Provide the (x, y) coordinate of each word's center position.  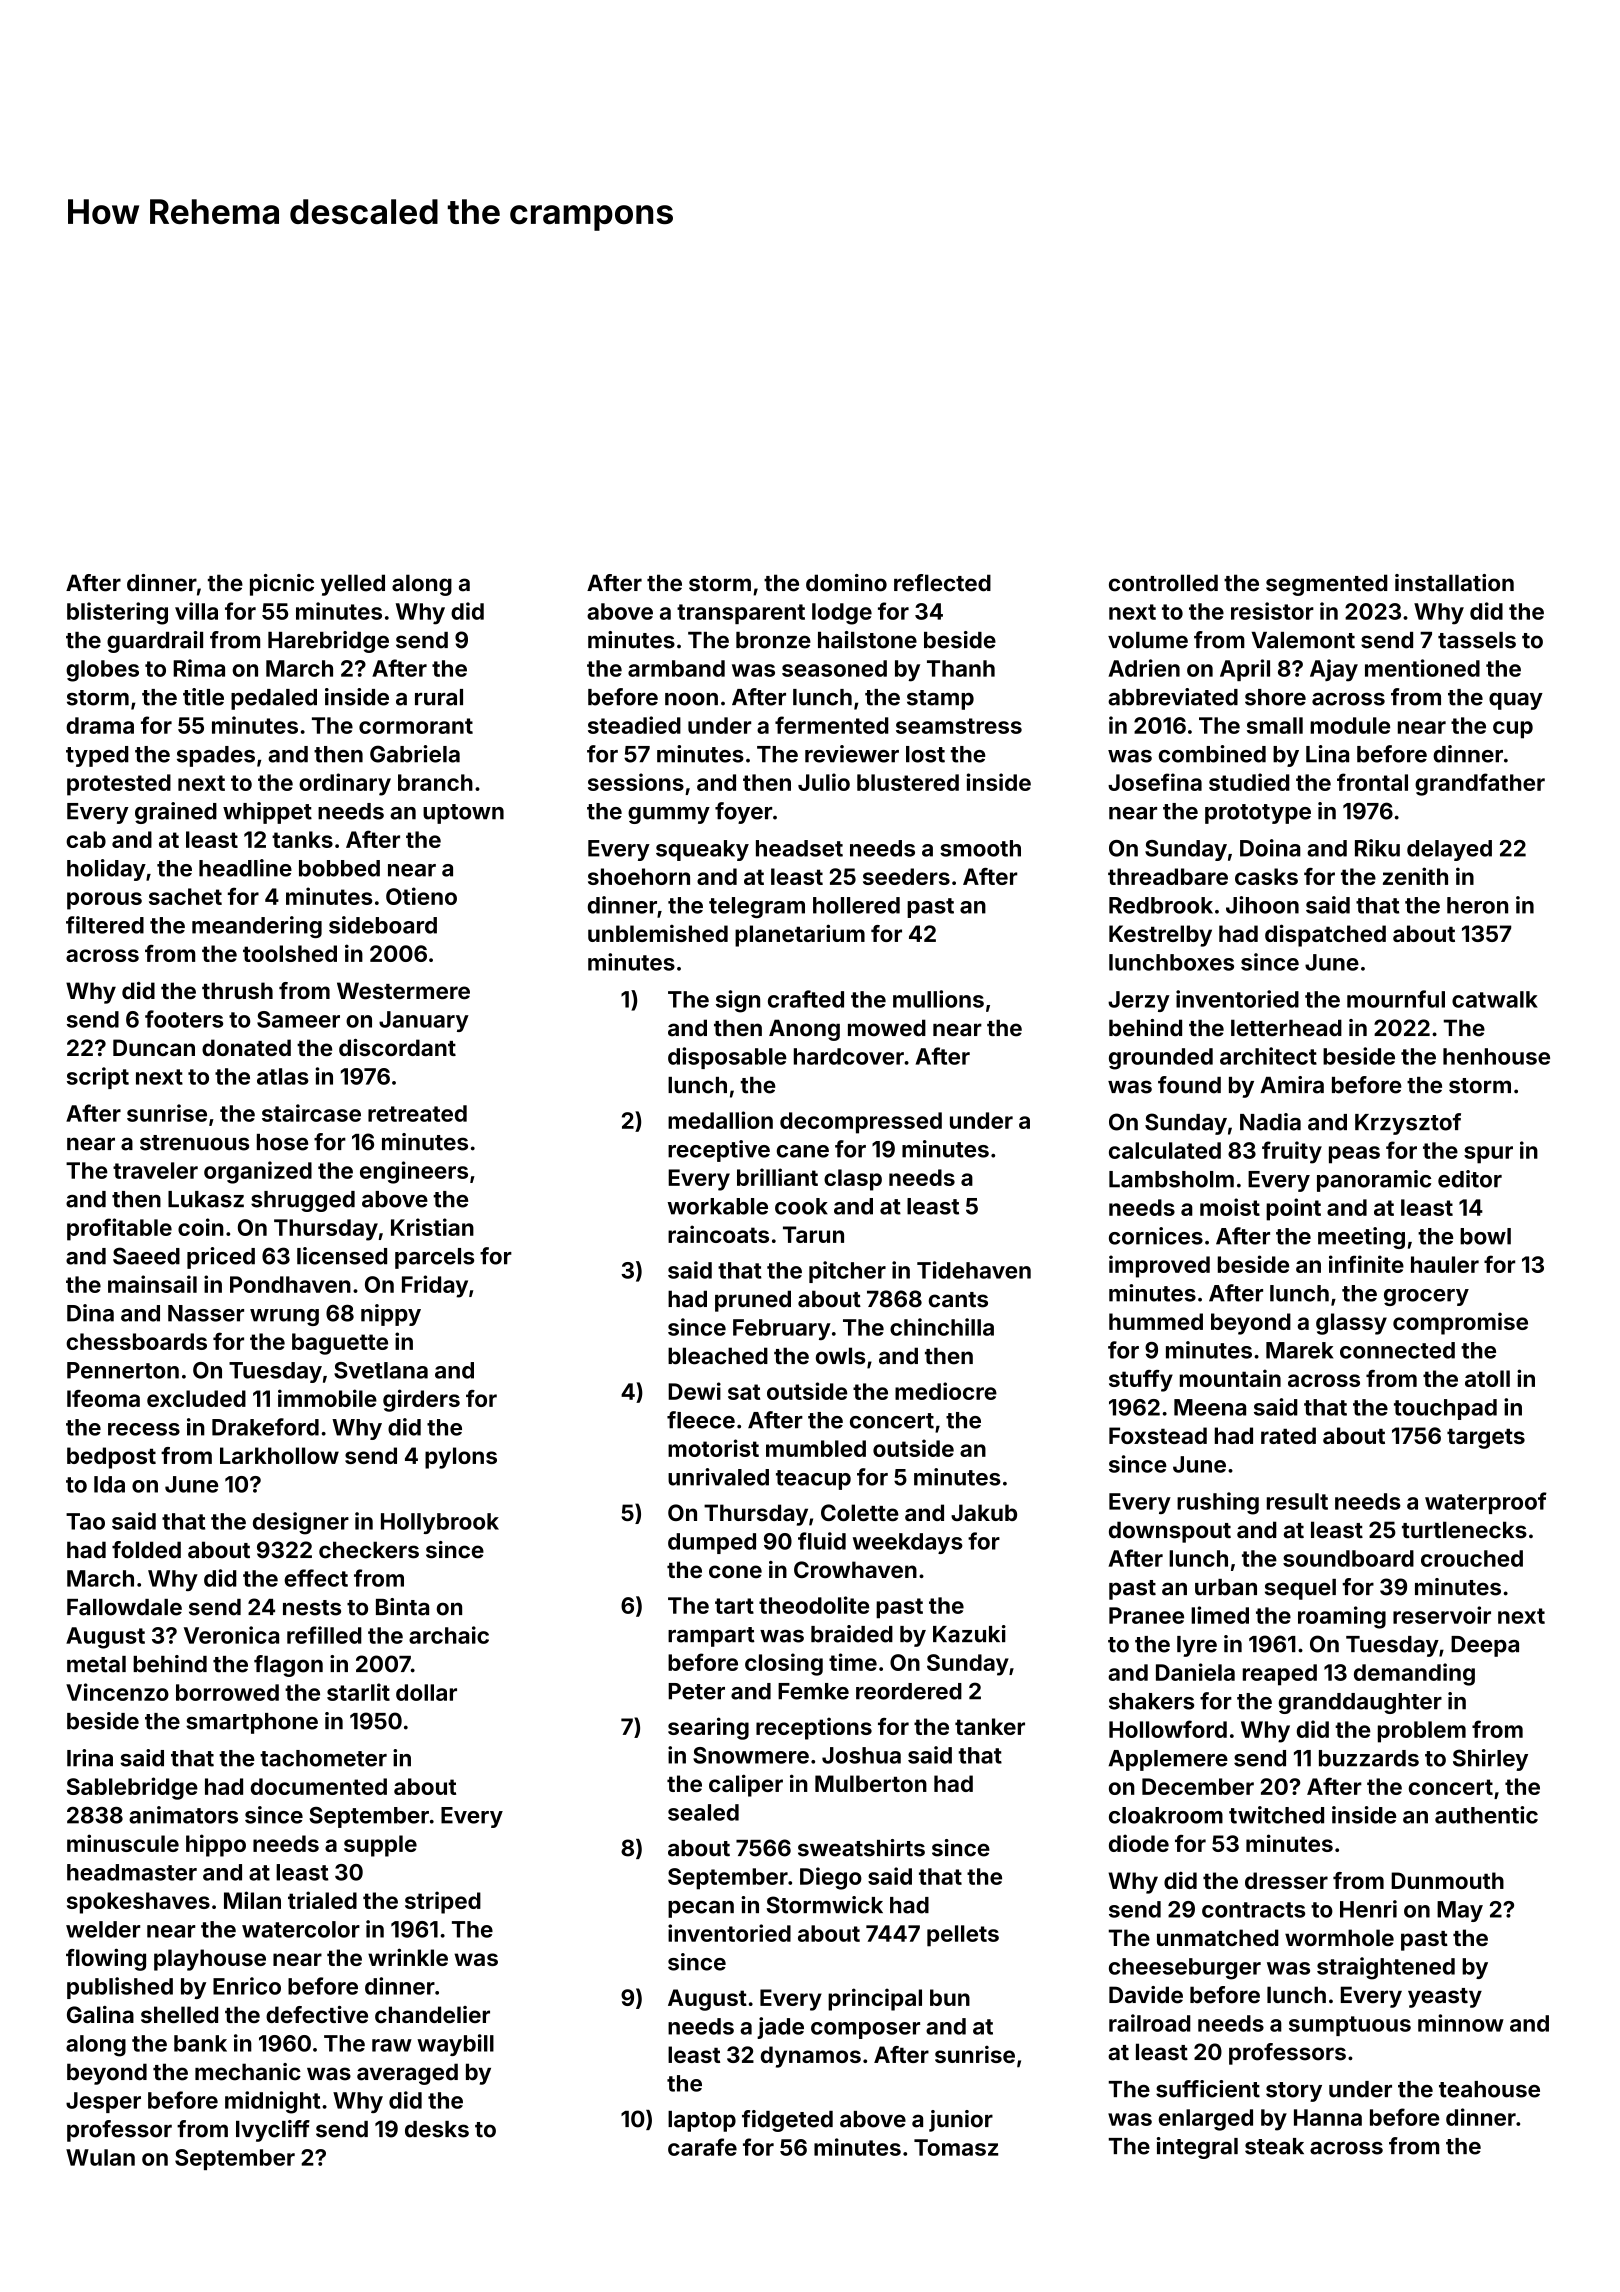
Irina (90, 1758)
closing (784, 1664)
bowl (1485, 1236)
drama (100, 725)
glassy (1351, 1324)
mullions (938, 999)
